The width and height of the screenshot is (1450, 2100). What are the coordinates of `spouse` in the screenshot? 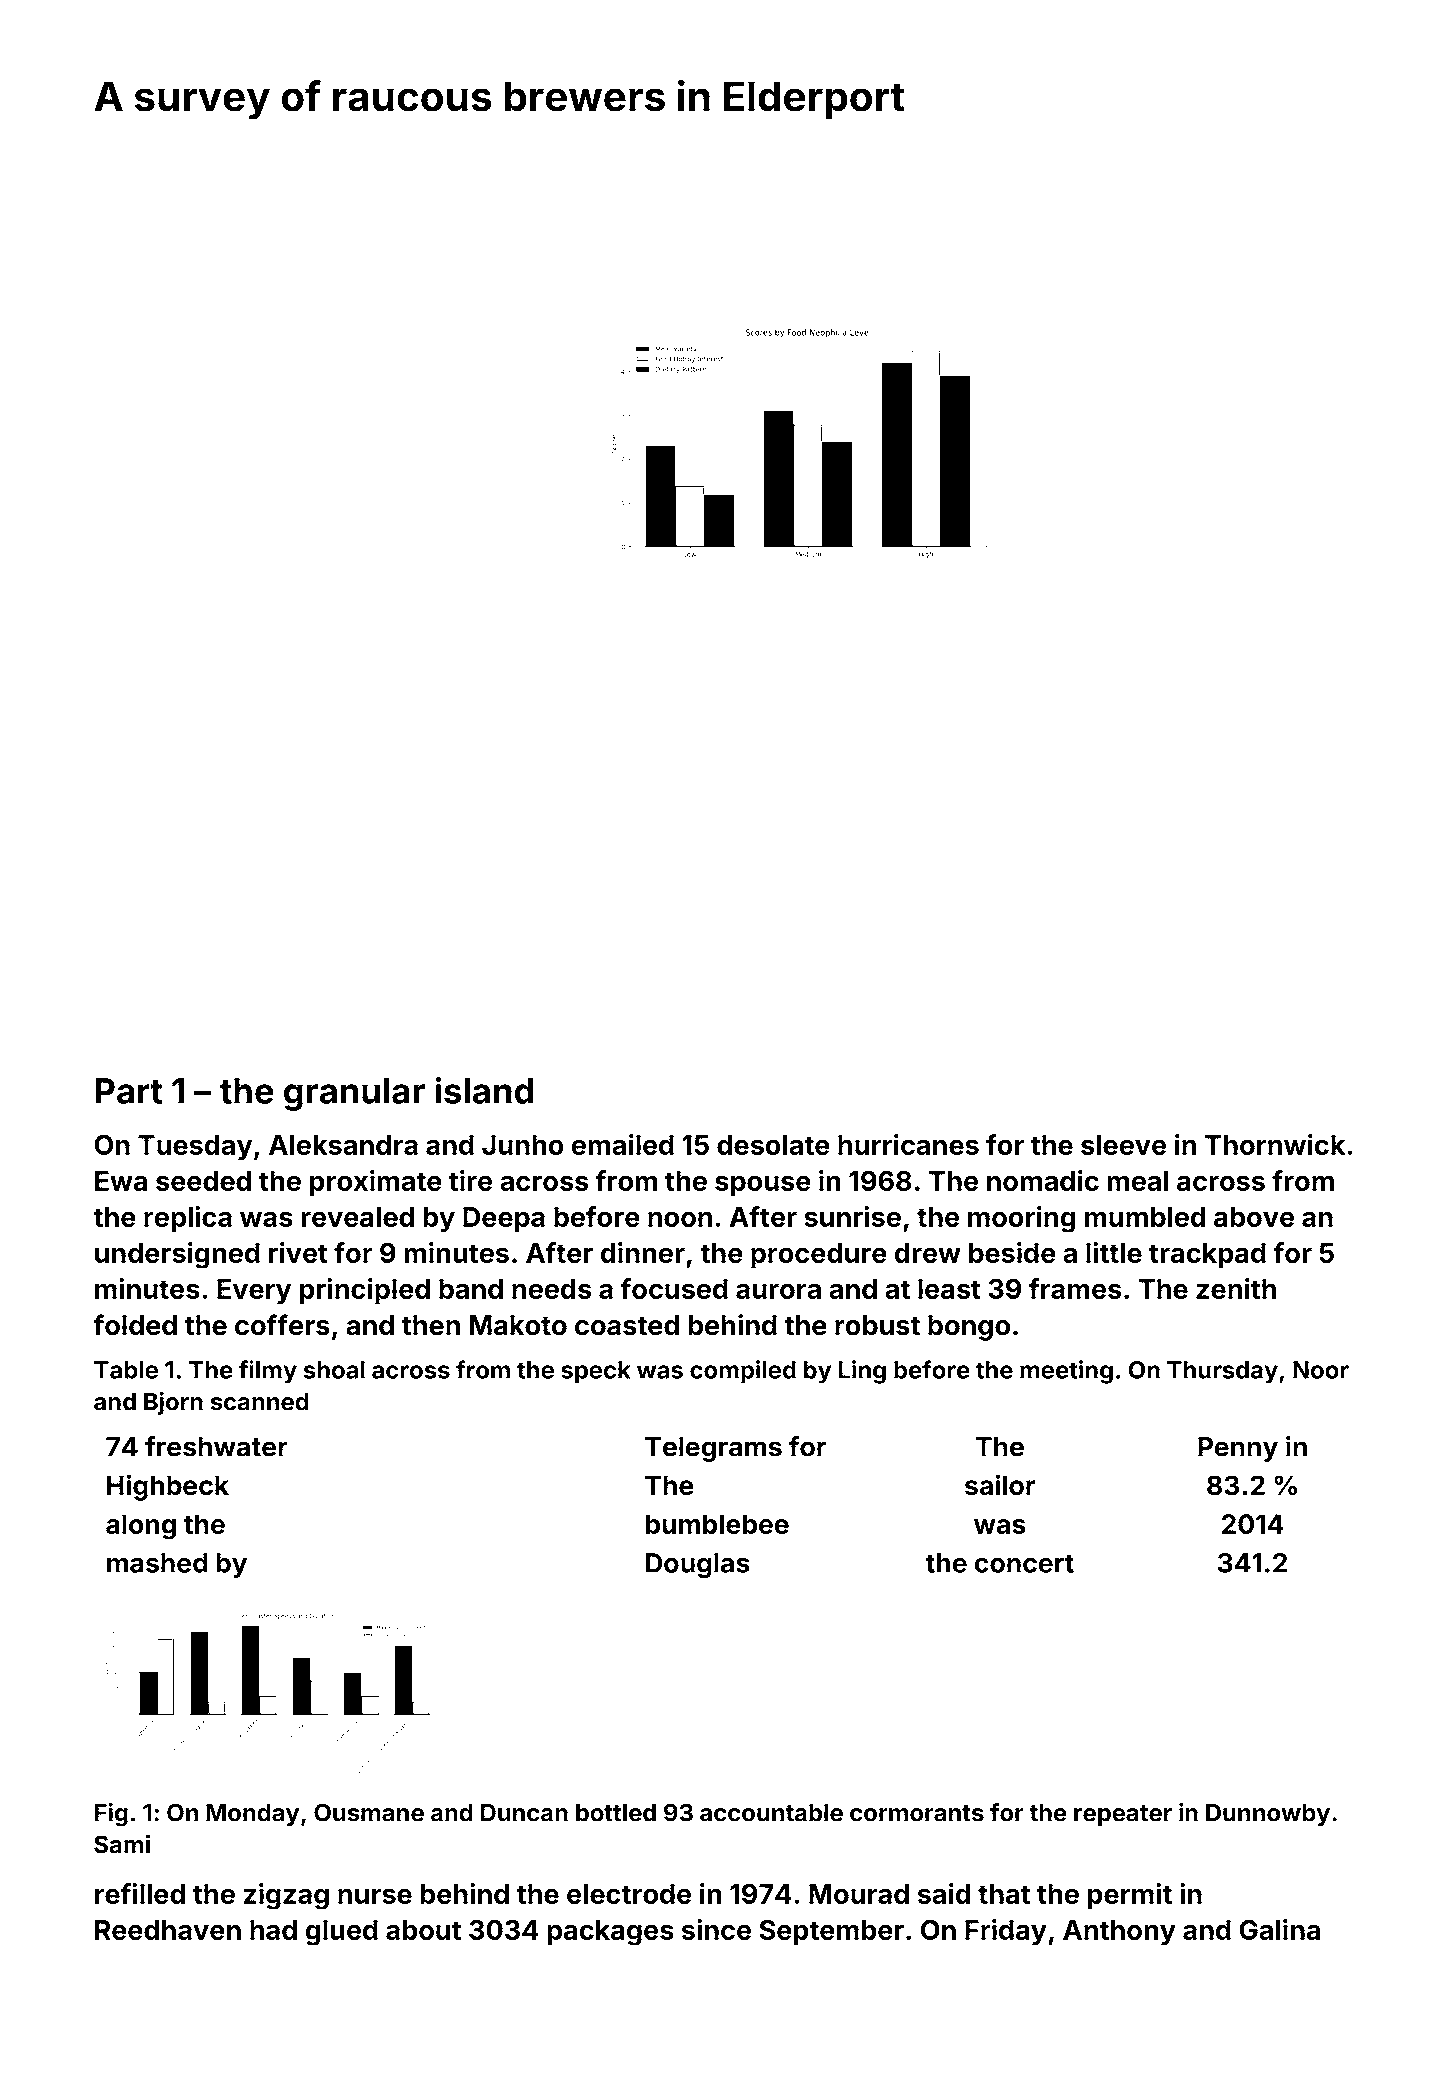 It's located at (763, 1186).
